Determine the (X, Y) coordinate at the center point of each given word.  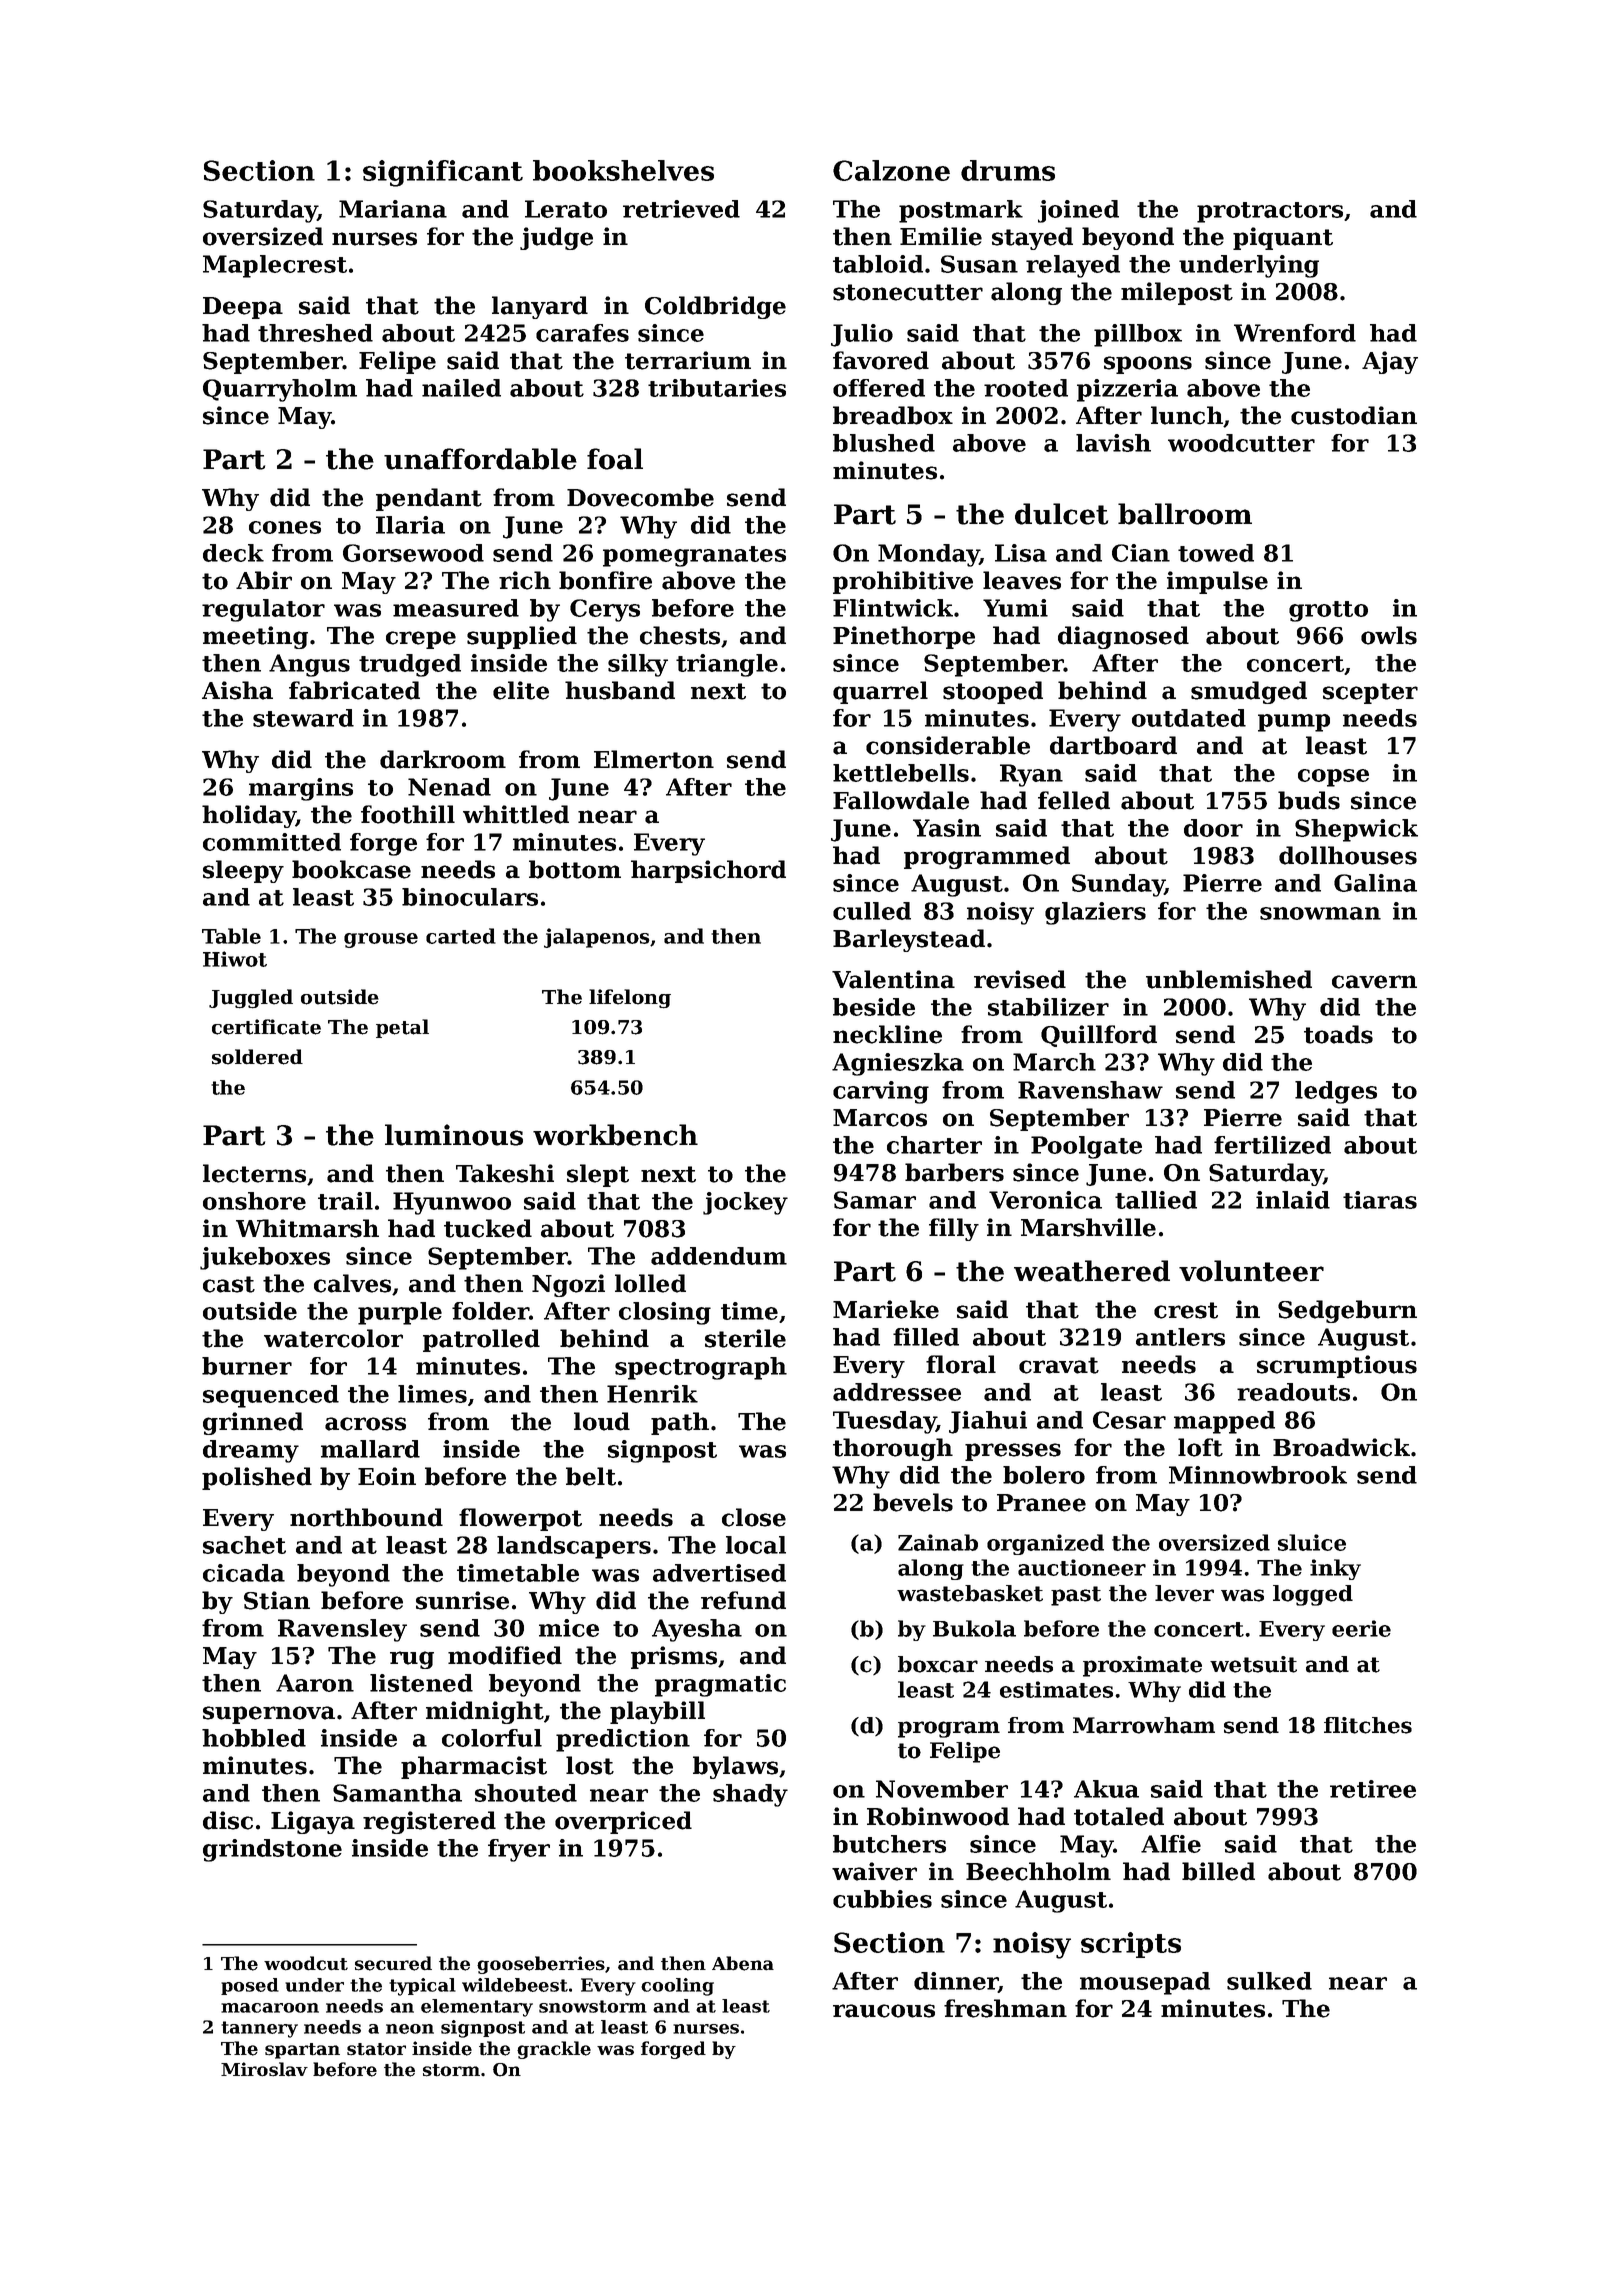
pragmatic (720, 1685)
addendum (719, 1256)
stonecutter (908, 292)
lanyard (540, 307)
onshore (254, 1201)
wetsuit (1253, 1664)
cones (285, 527)
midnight (485, 1712)
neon (410, 2029)
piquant (1283, 238)
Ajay (1390, 362)
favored (881, 360)
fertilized (1272, 1145)
